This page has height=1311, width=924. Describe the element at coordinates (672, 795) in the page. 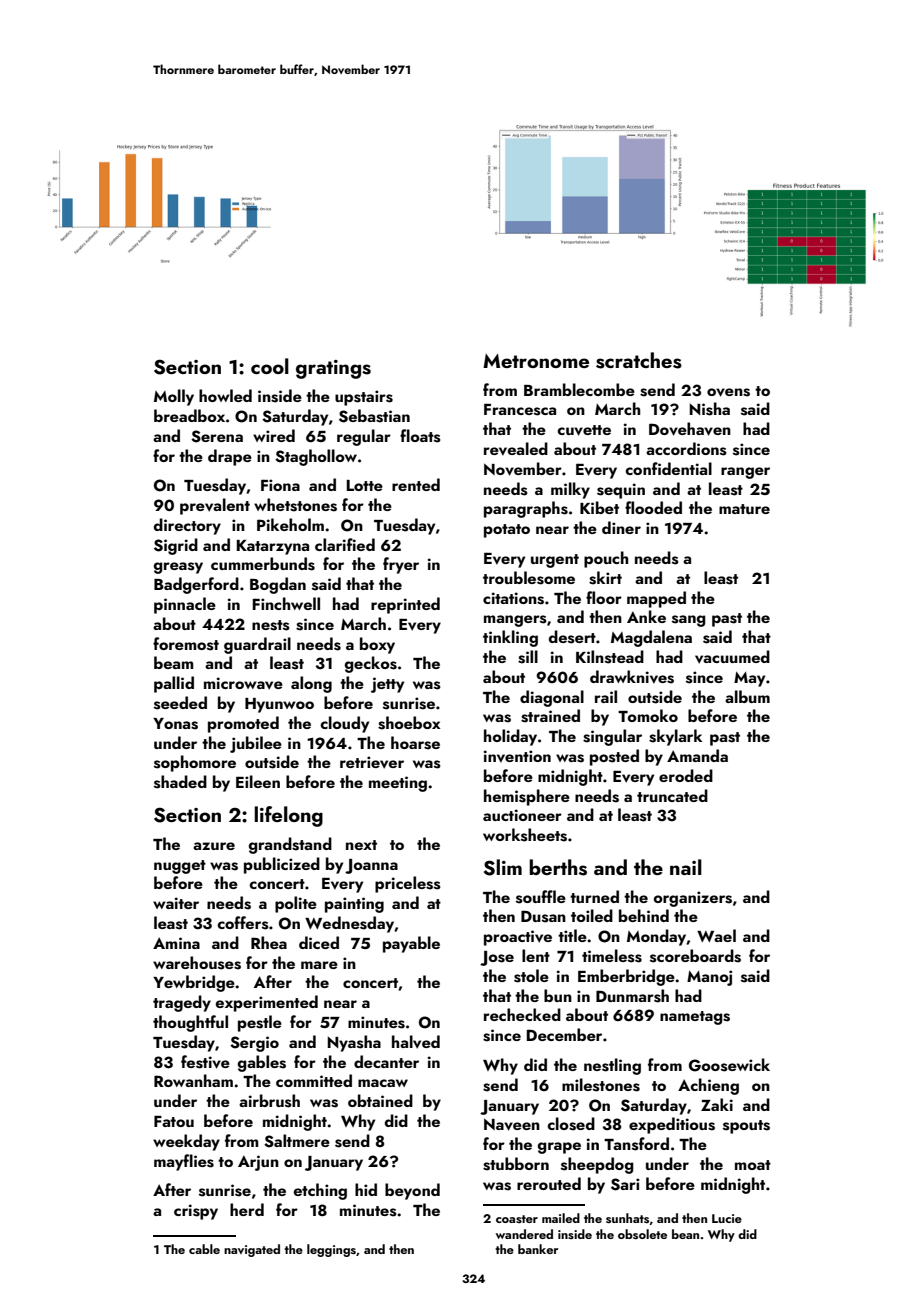

I see `truncated` at that location.
